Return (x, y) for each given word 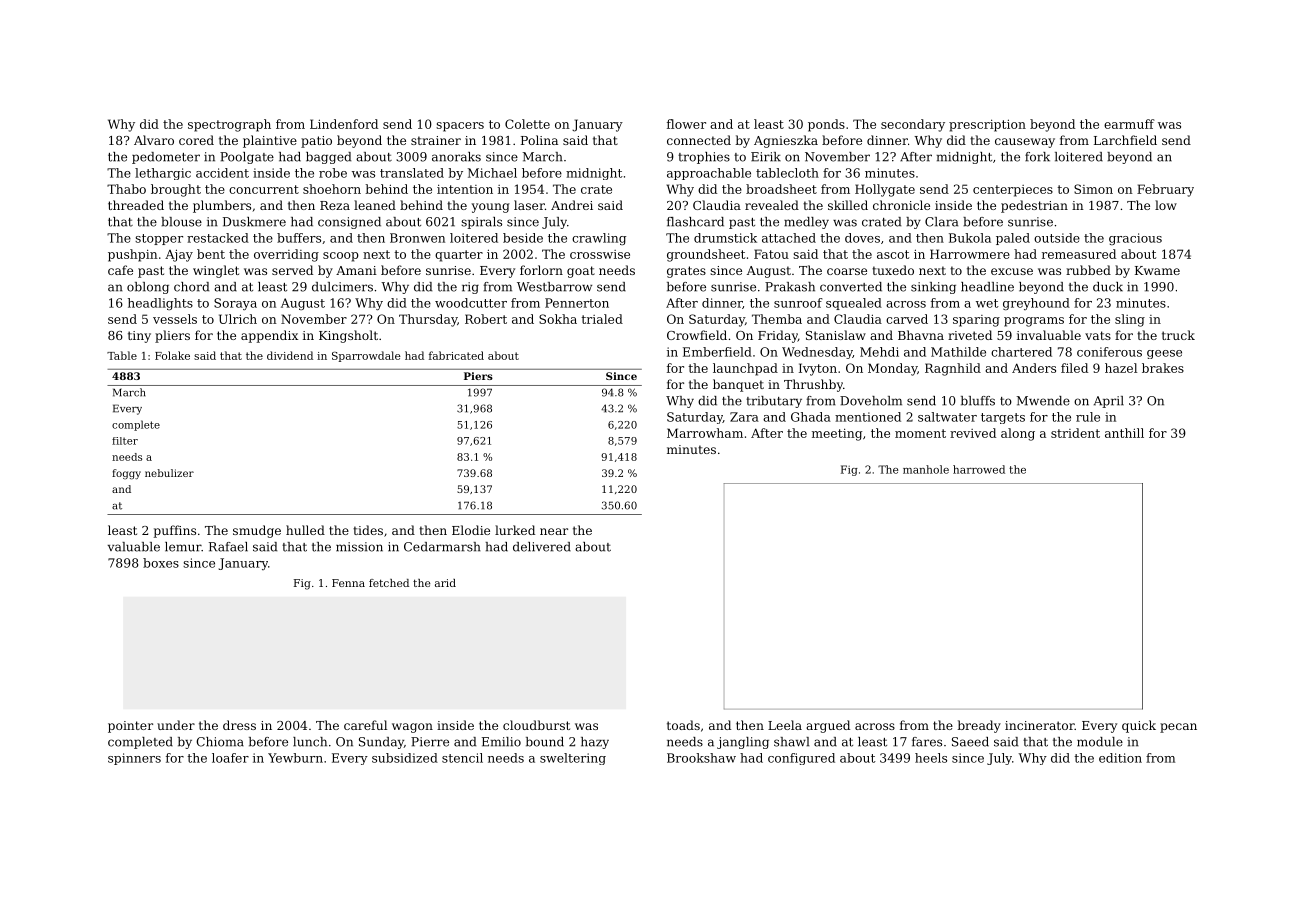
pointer (130, 727)
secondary (913, 125)
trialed (602, 319)
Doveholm (871, 401)
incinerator (1040, 725)
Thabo (126, 189)
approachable (709, 174)
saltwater (947, 417)
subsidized (405, 758)
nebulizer (169, 473)
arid (445, 583)
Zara (744, 417)
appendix (269, 336)
